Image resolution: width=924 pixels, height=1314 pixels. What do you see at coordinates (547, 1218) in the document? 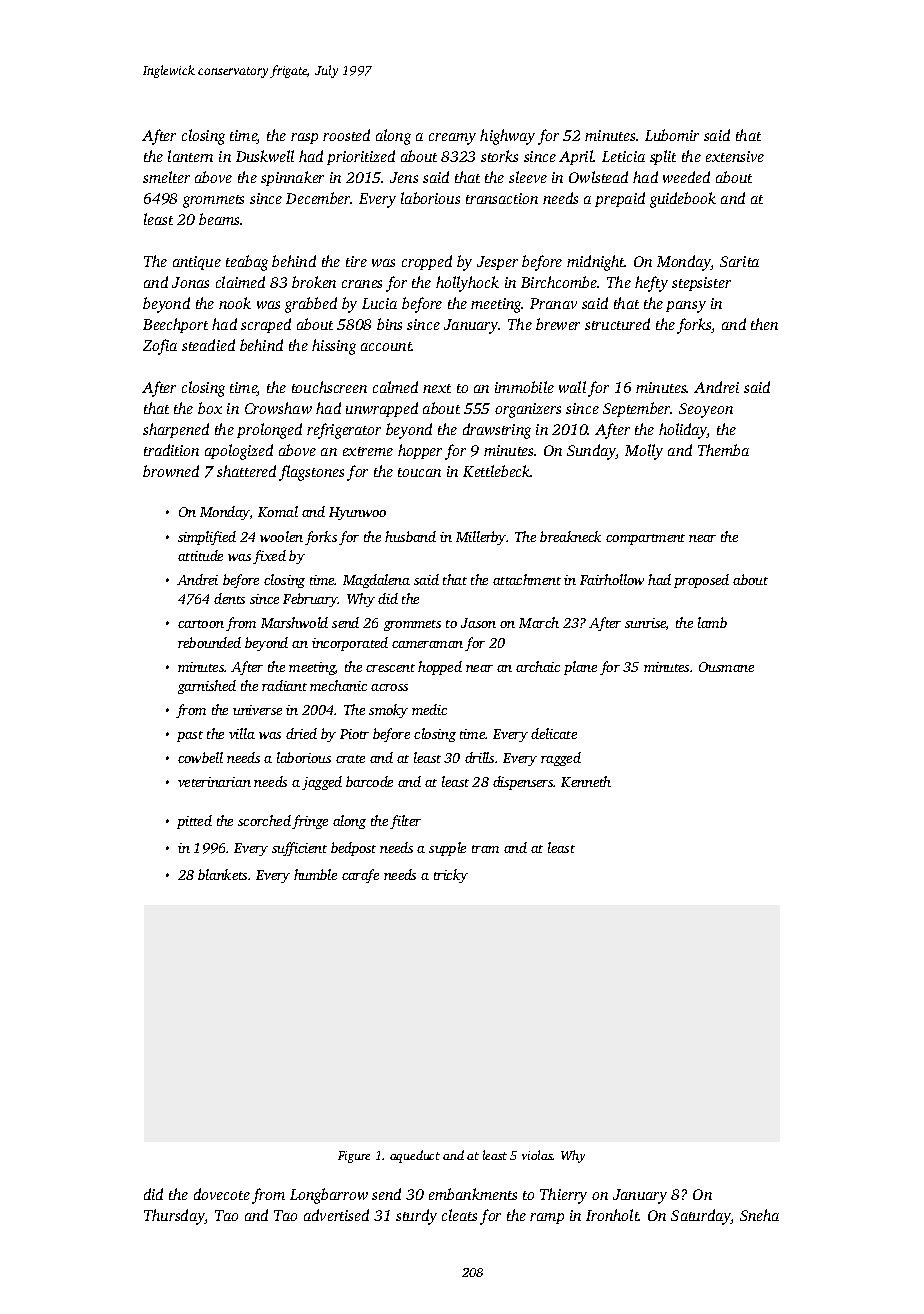
I see `ramp` at bounding box center [547, 1218].
